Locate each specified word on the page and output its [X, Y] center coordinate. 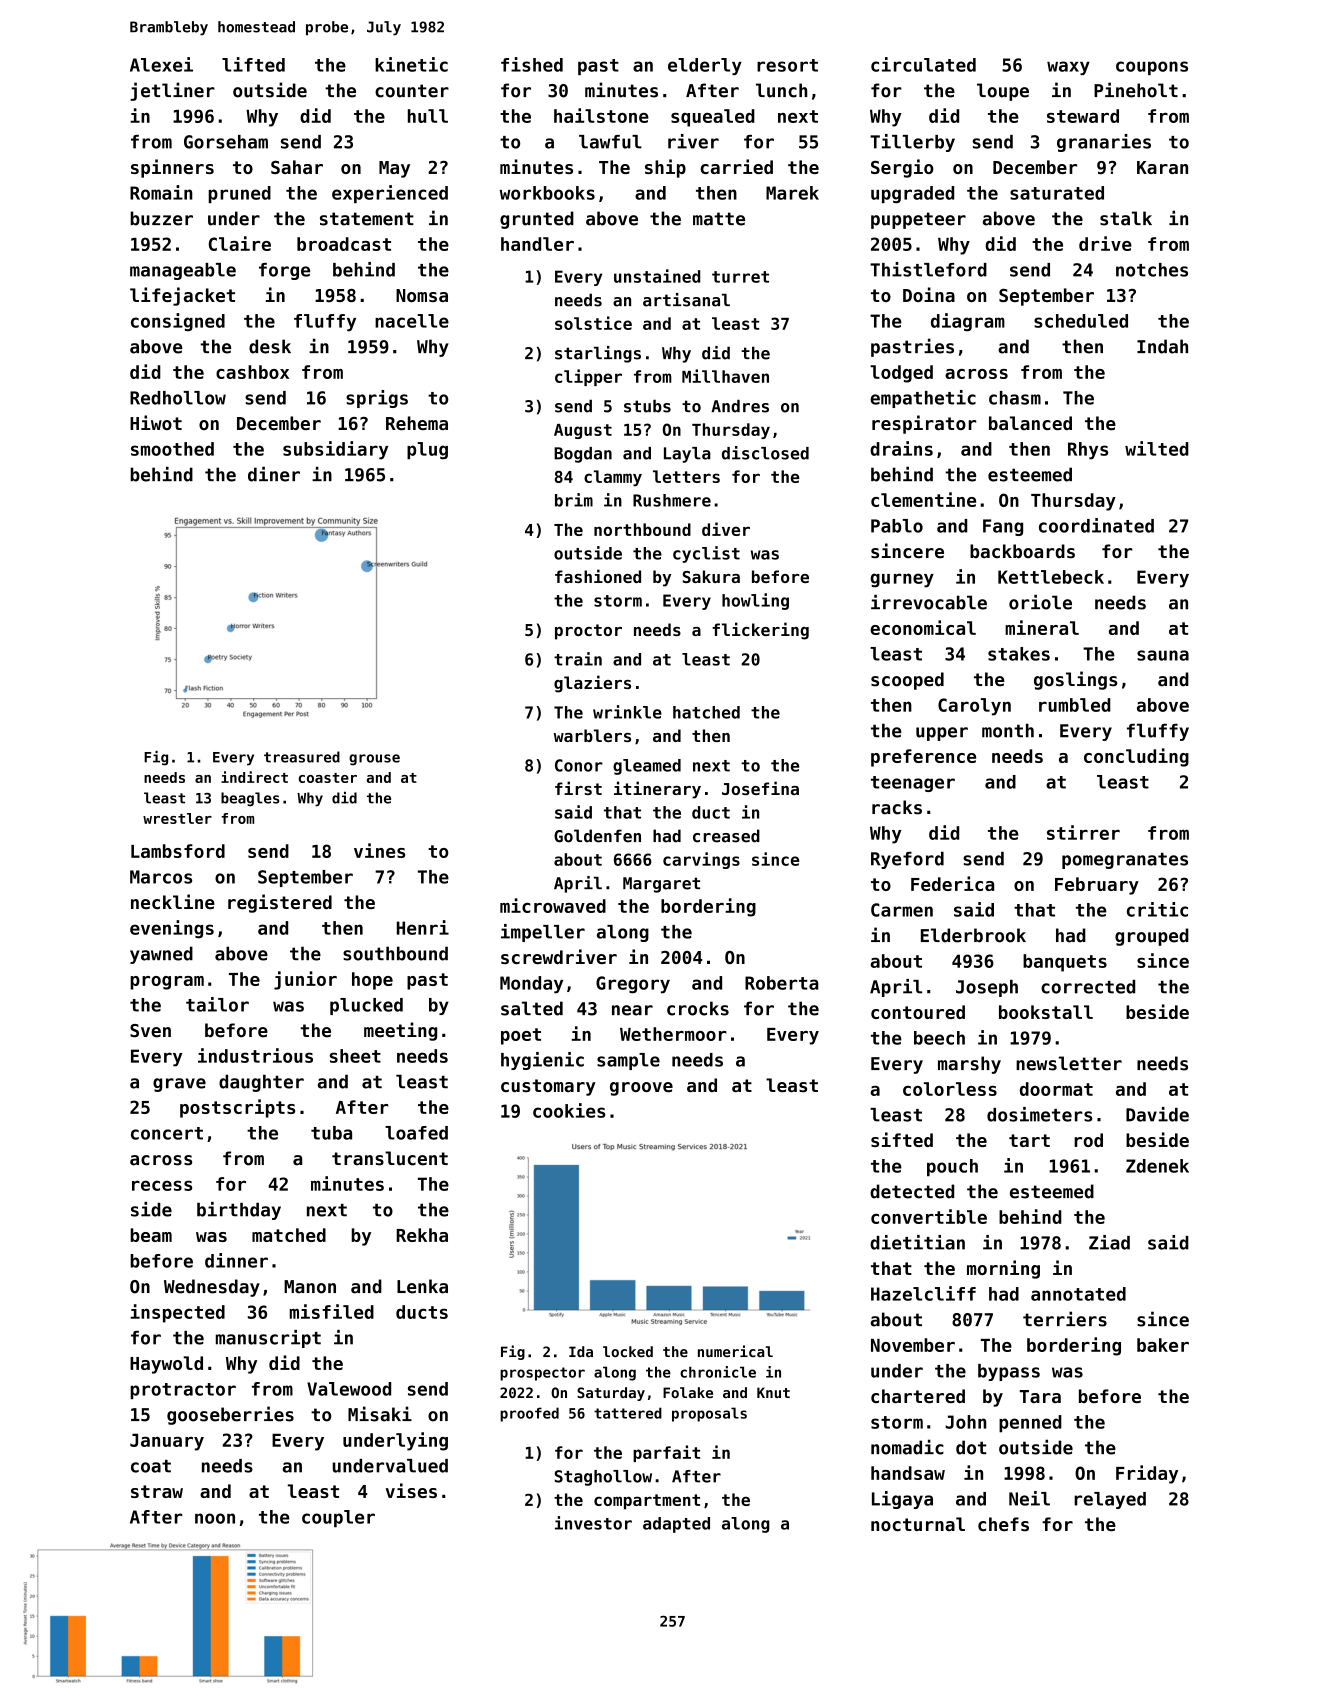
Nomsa [422, 295]
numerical [735, 1351]
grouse [374, 760]
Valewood [349, 1389]
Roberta [782, 983]
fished [532, 64]
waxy [1068, 68]
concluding [1136, 757]
